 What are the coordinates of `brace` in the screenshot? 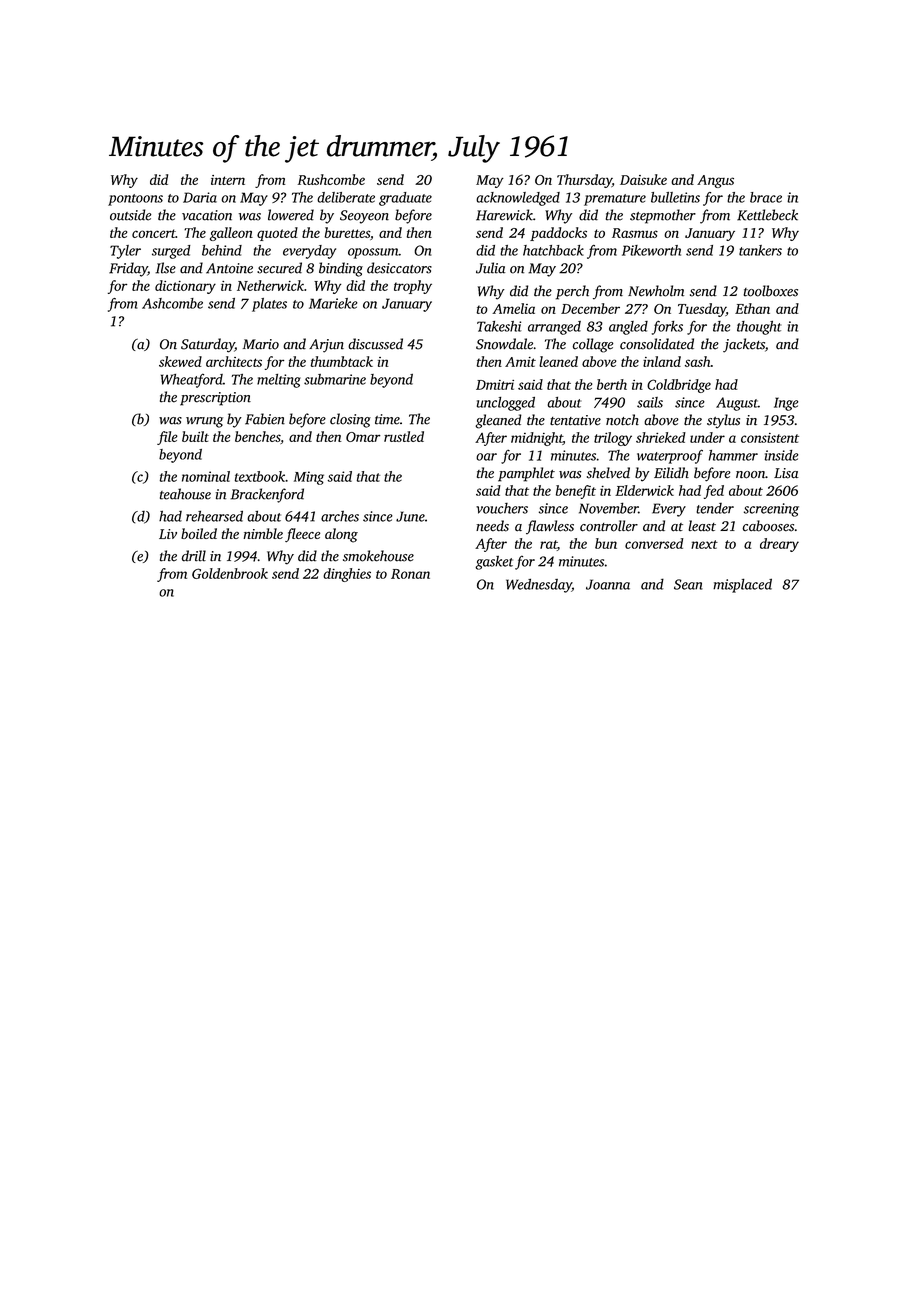 It's located at (766, 197).
